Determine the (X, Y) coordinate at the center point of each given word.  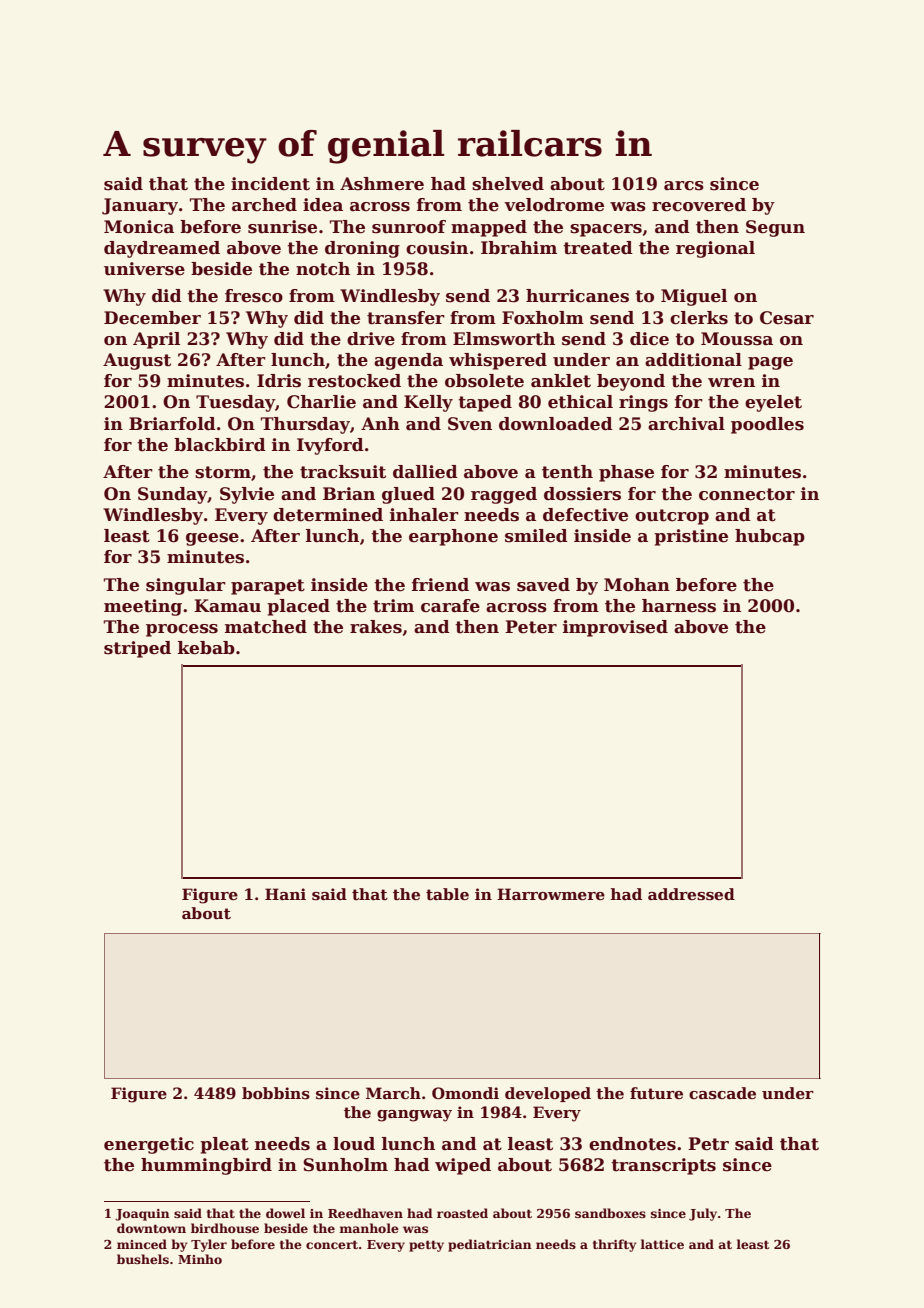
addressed (691, 894)
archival (686, 424)
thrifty (614, 1245)
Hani (285, 894)
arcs (684, 186)
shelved (508, 184)
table (447, 894)
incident (270, 184)
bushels (143, 1259)
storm (223, 472)
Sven (470, 424)
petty (426, 1246)
